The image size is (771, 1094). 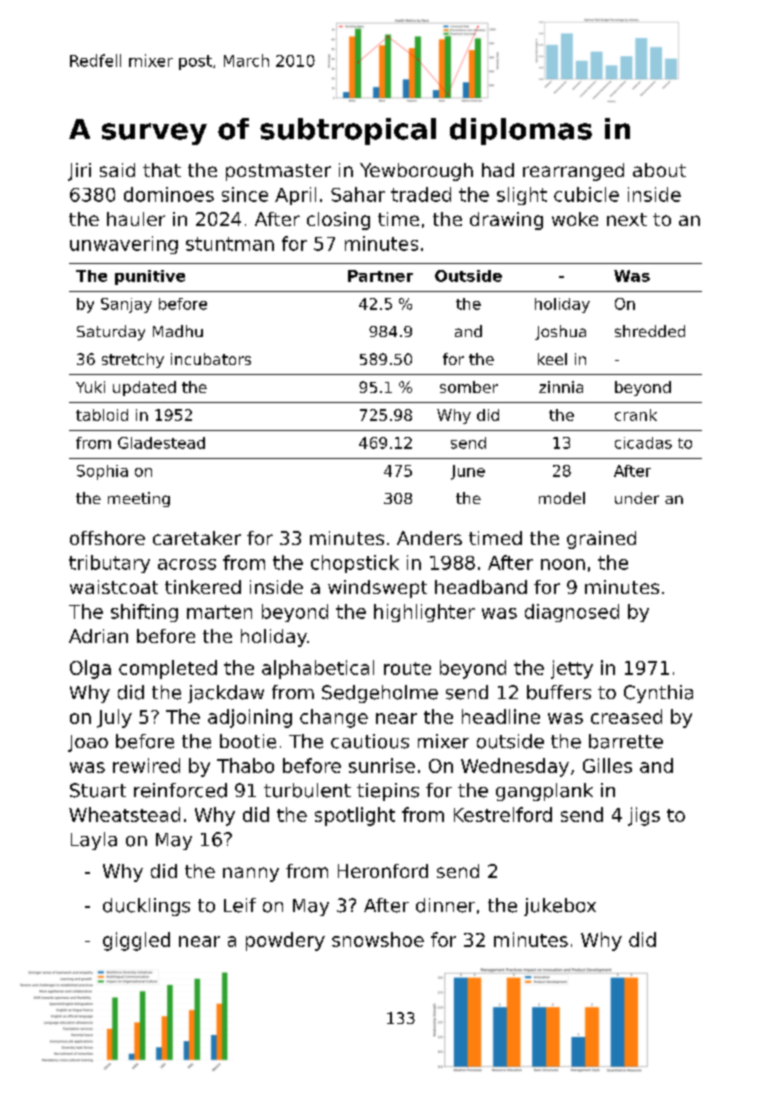 I want to click on grained, so click(x=601, y=540).
